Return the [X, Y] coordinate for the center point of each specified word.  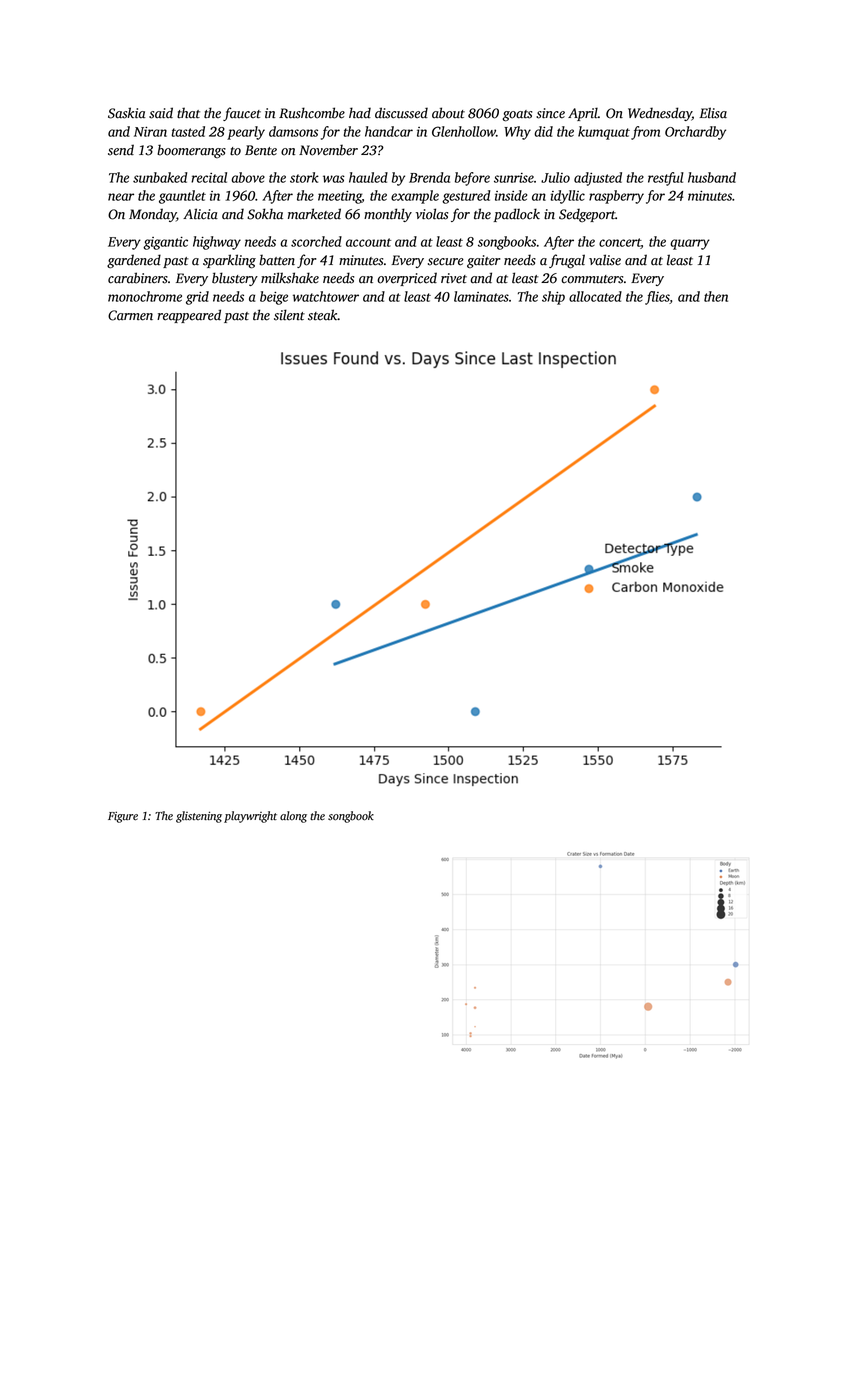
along [293, 817]
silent [289, 315]
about [448, 113]
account [368, 242]
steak [323, 315]
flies [657, 298]
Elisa [713, 113]
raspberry [616, 197]
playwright [250, 817]
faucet [242, 114]
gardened [134, 261]
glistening [199, 817]
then [716, 296]
